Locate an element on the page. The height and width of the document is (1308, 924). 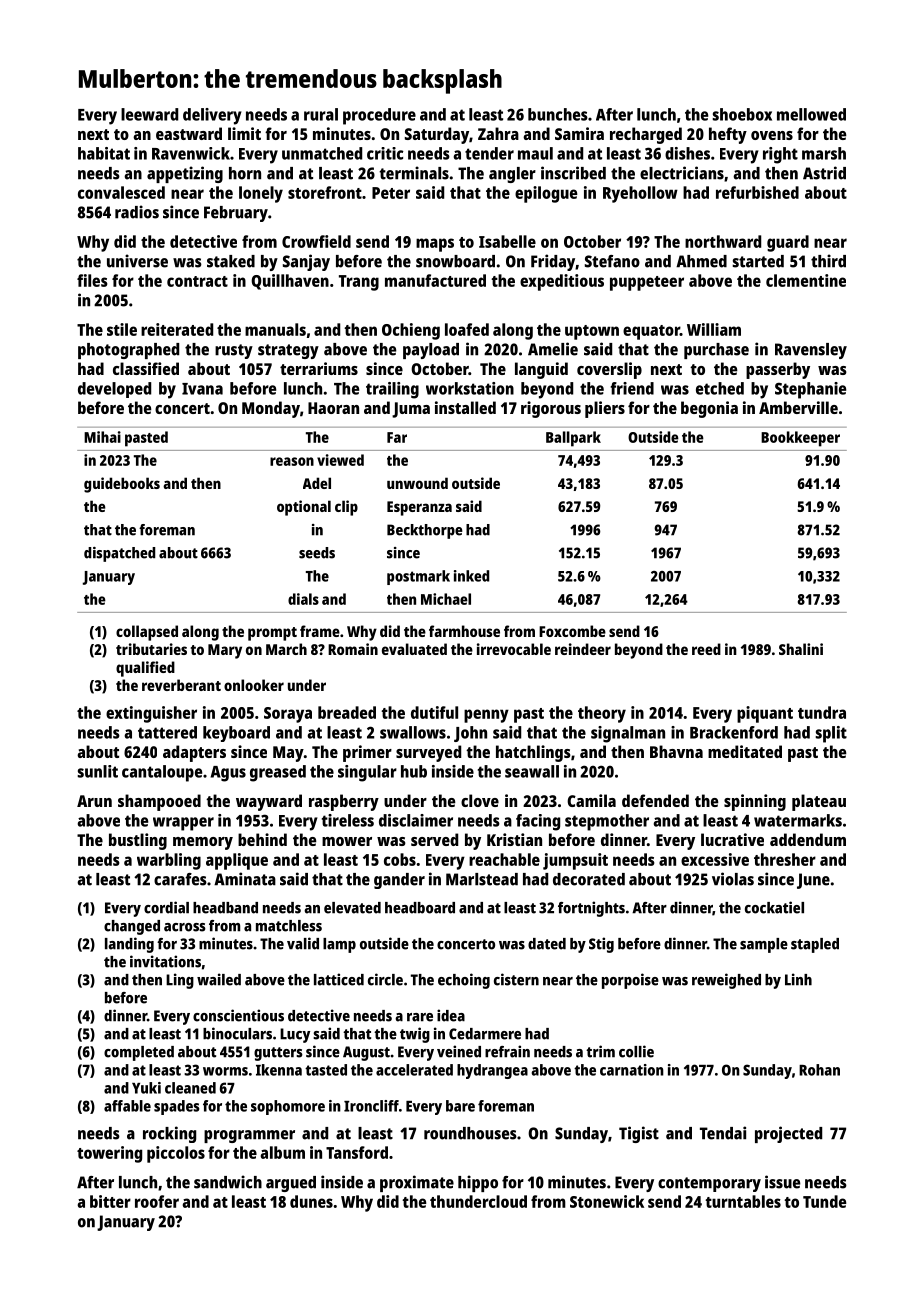
manuals is located at coordinates (275, 329).
